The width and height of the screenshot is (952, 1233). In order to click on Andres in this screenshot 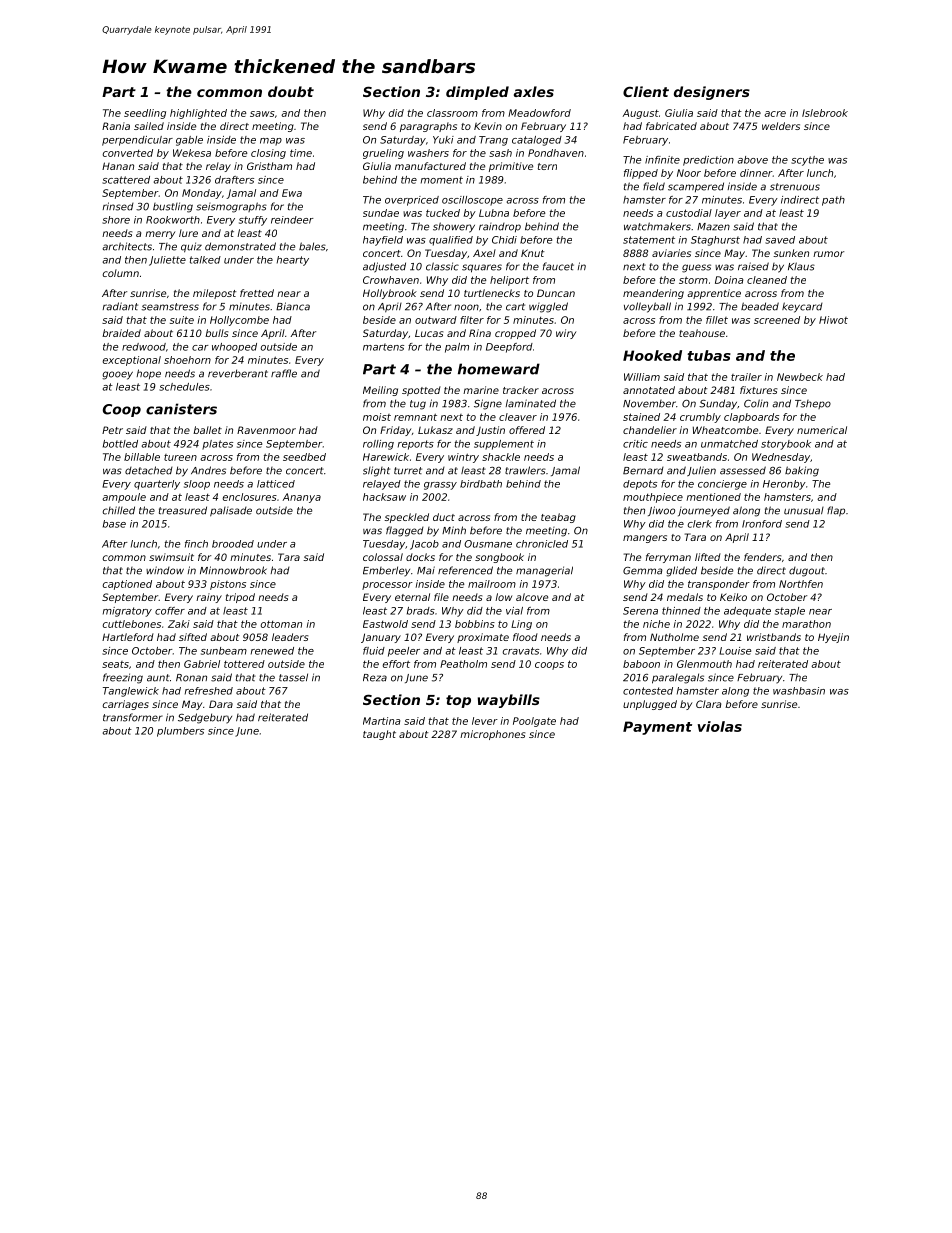, I will do `click(208, 470)`.
